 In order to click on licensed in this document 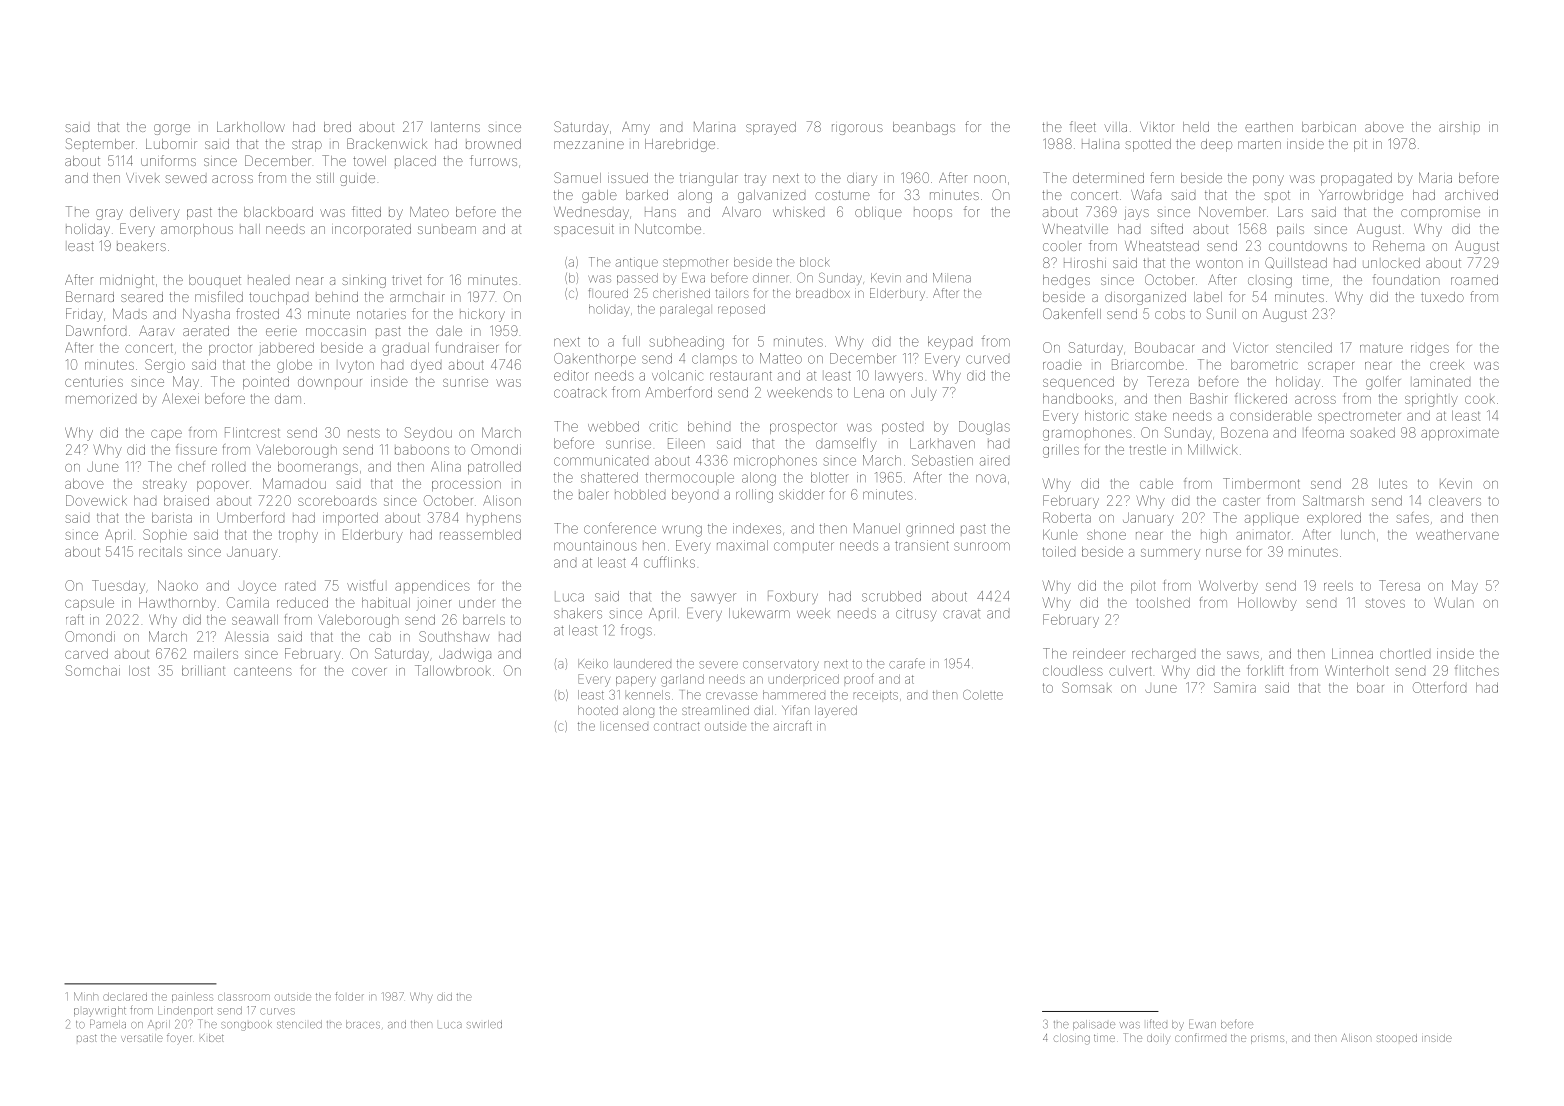, I will do `click(625, 726)`.
